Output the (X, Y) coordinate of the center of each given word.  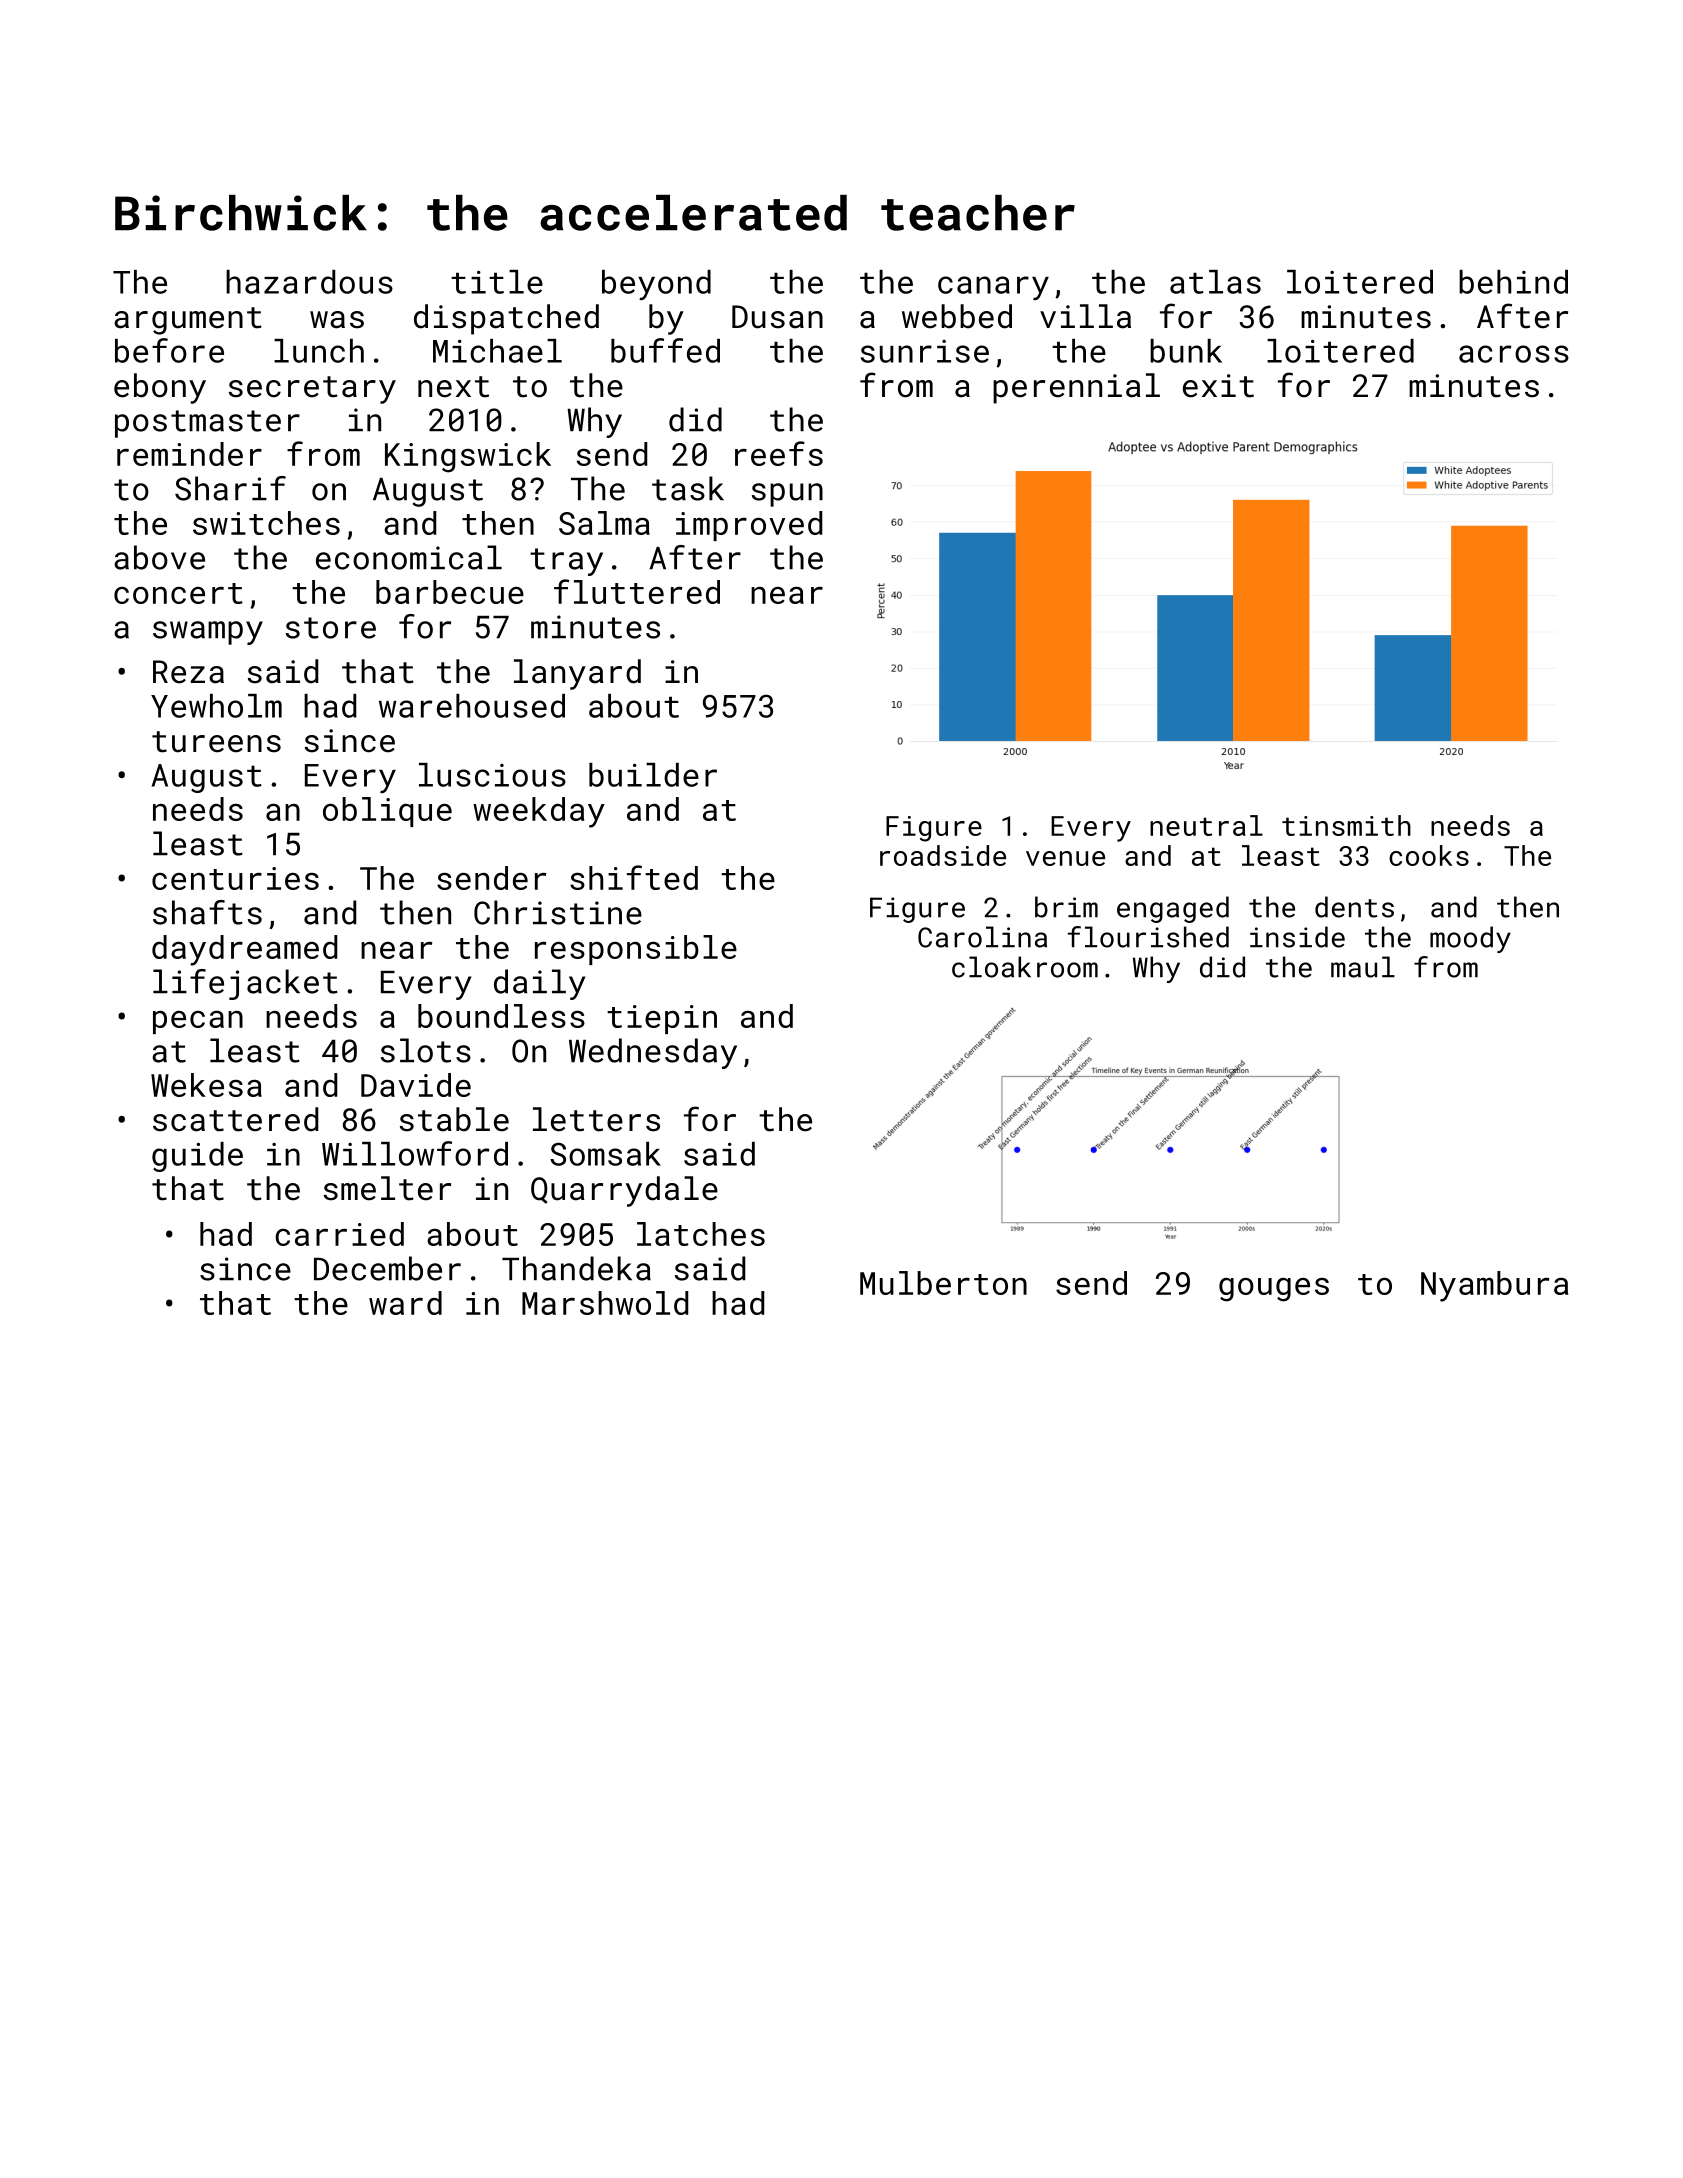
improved (749, 526)
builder (653, 775)
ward (405, 1303)
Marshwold (605, 1303)
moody (1470, 939)
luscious (492, 775)
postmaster (207, 424)
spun (787, 495)
